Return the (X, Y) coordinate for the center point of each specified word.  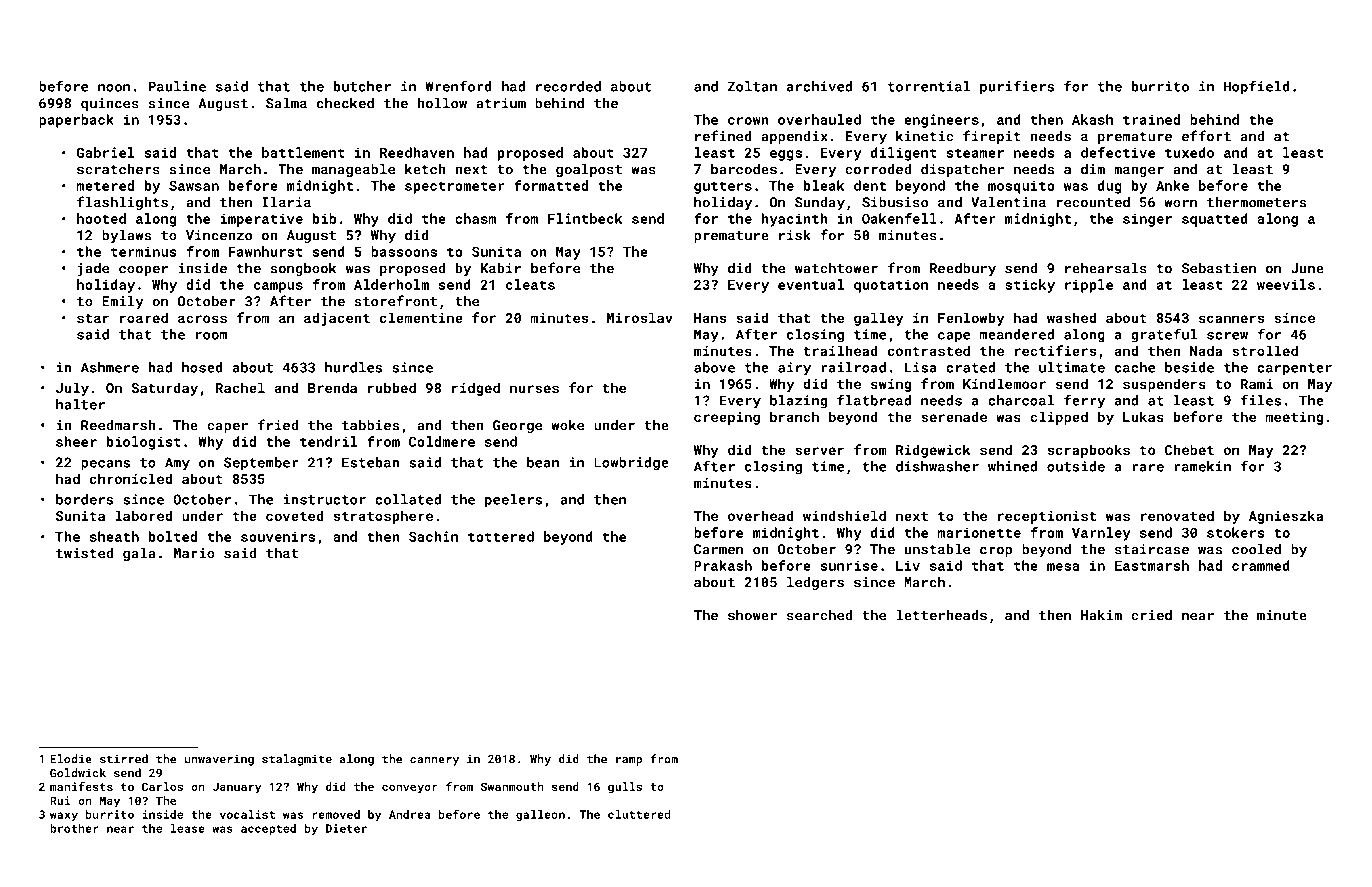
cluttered (639, 814)
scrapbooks (1089, 451)
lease (188, 828)
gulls (625, 788)
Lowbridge (631, 463)
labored (143, 515)
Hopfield (1257, 87)
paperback (76, 121)
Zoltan (752, 86)
